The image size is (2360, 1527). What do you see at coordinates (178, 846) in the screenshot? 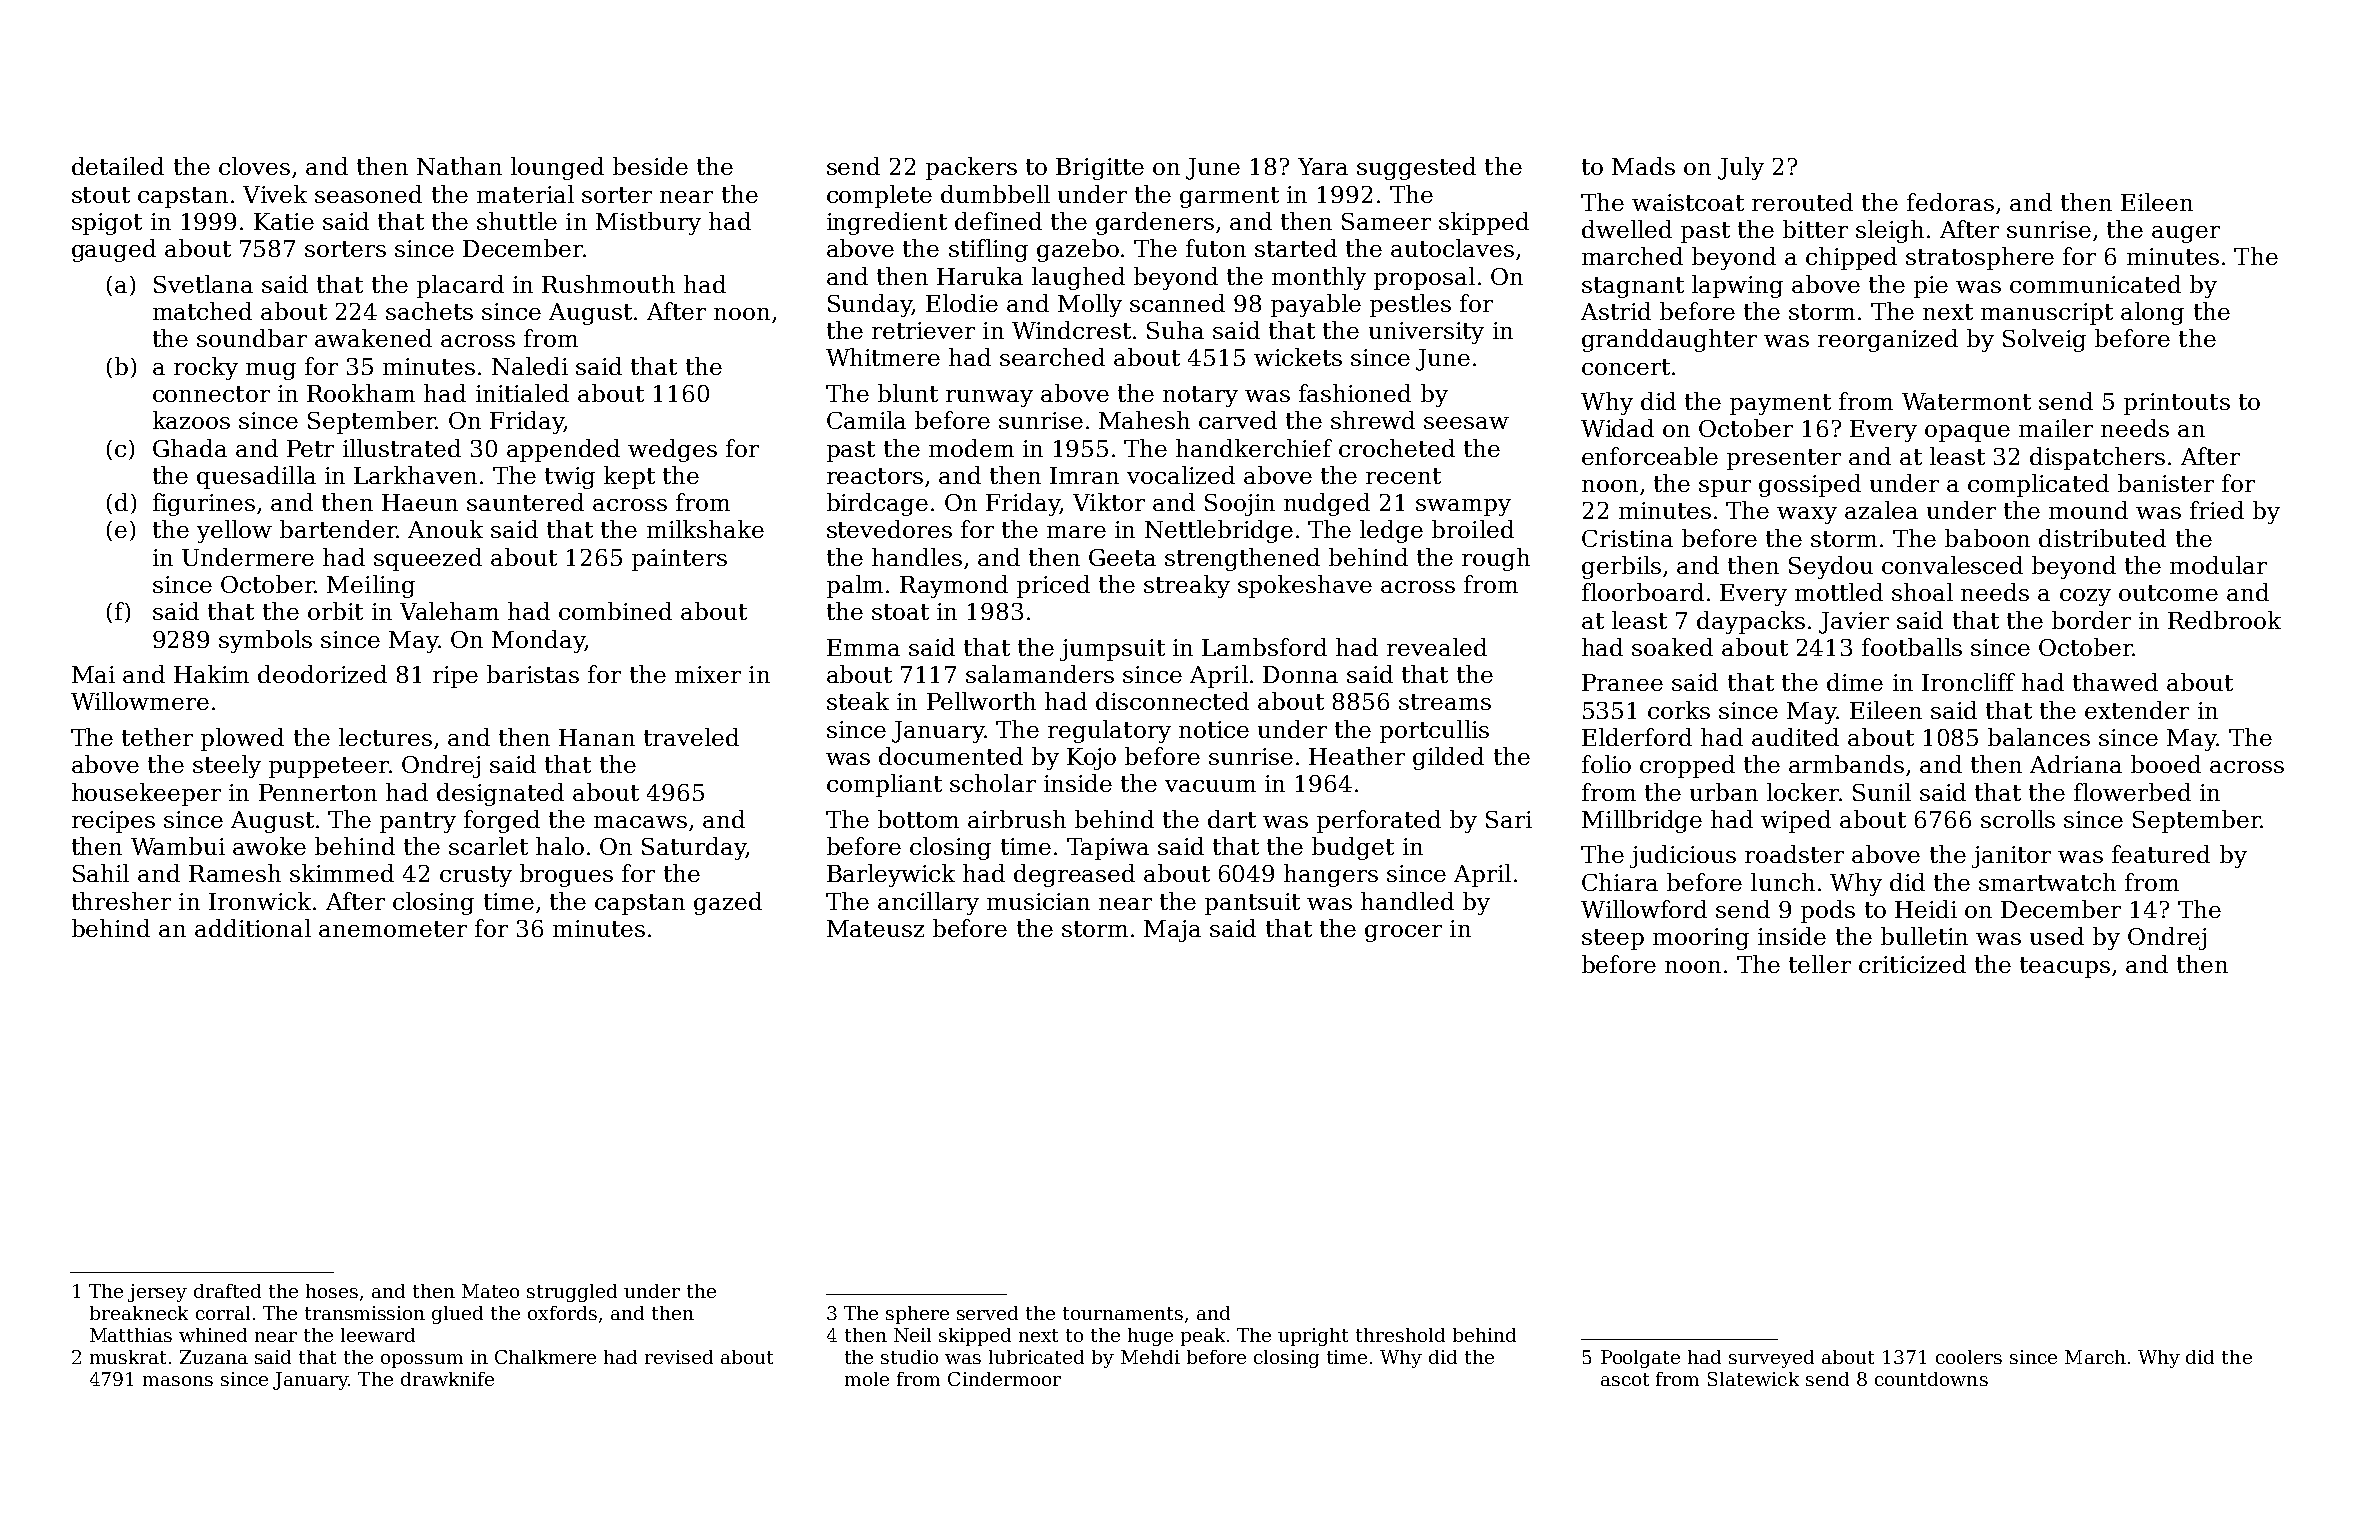
I see `Wambui` at bounding box center [178, 846].
